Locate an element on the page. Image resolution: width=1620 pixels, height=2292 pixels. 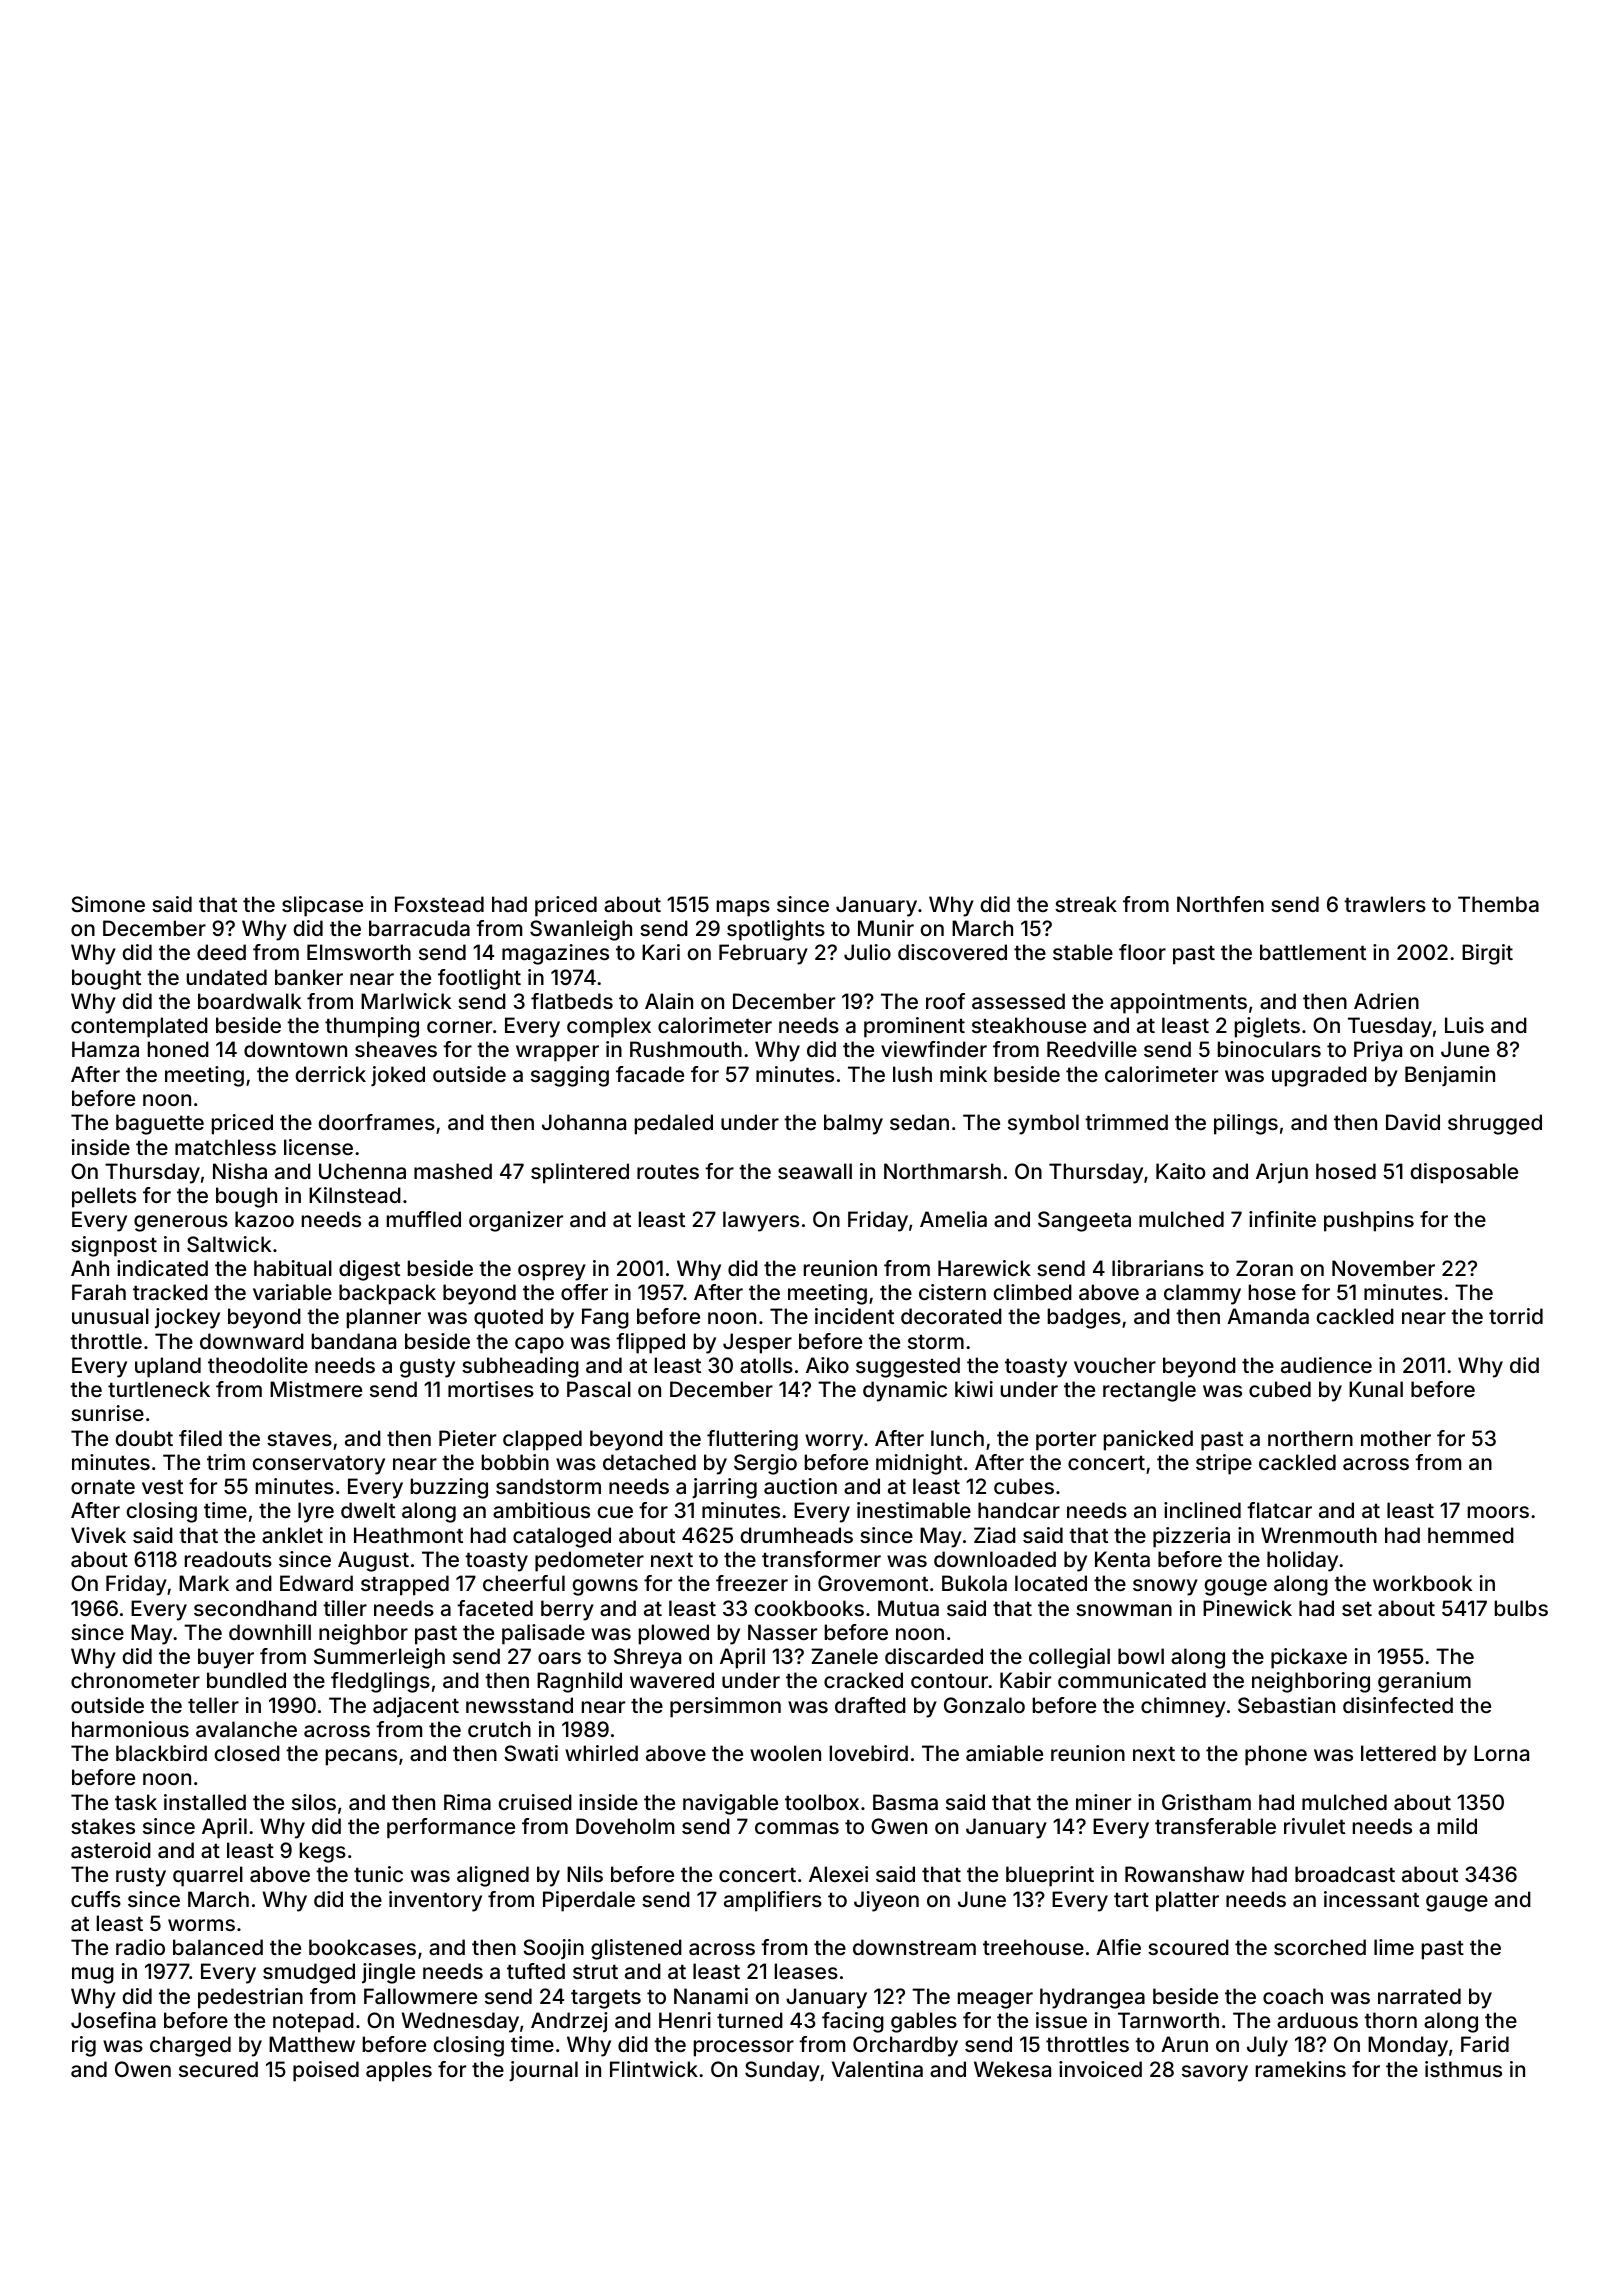
Wekesa is located at coordinates (1012, 2069).
